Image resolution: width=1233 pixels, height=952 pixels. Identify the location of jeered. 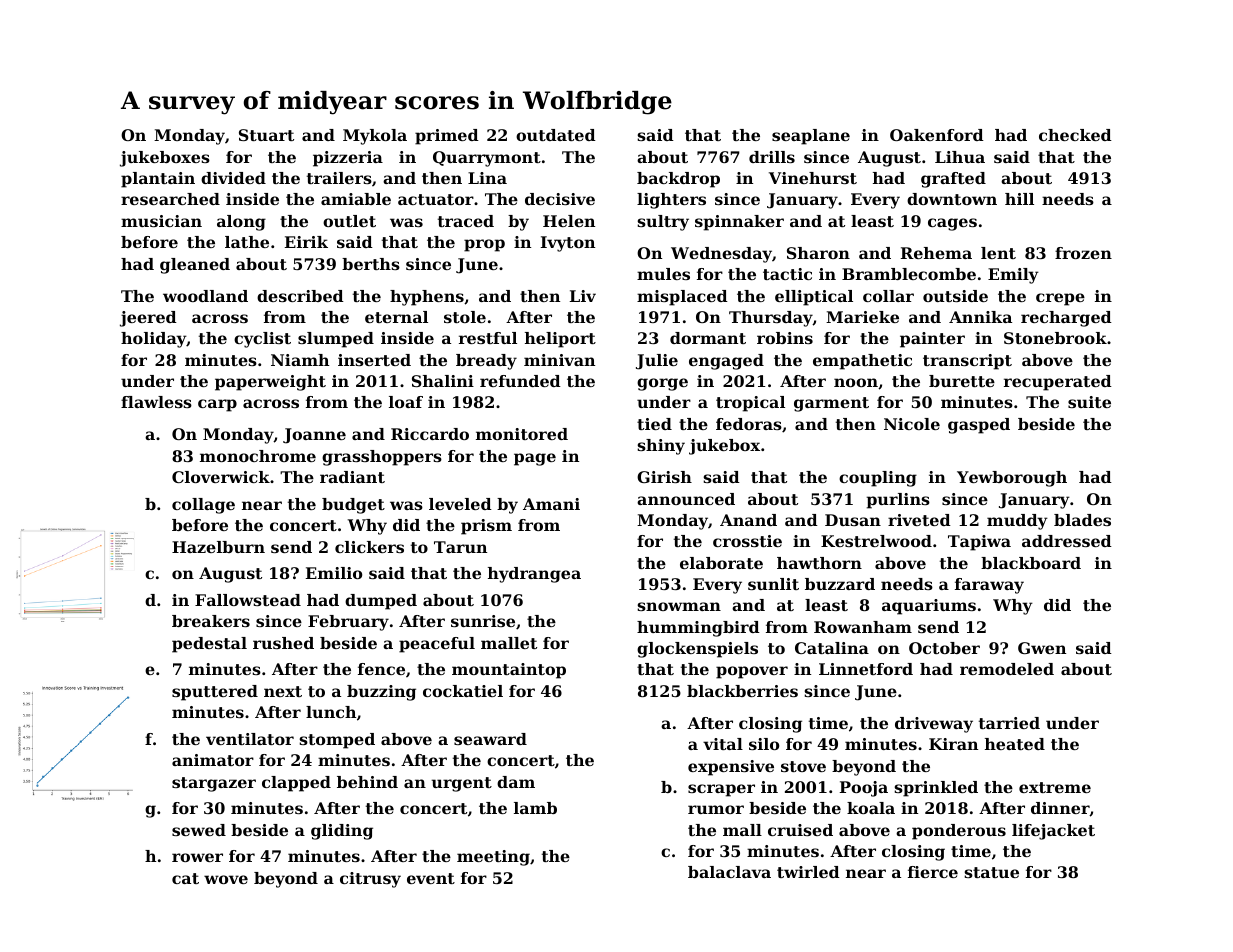
(148, 319).
